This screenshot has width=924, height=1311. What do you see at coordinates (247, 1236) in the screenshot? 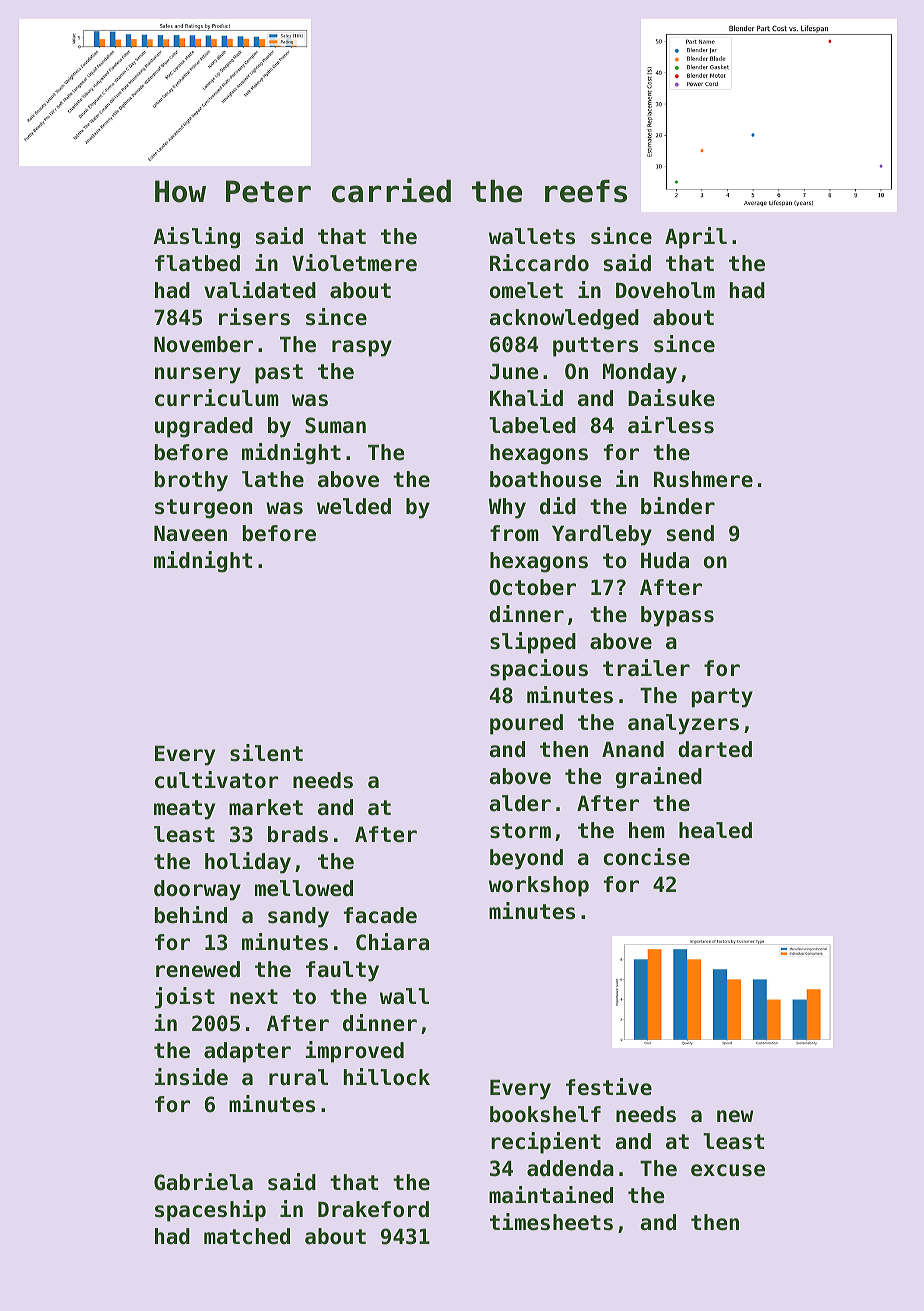
I see `matched` at bounding box center [247, 1236].
